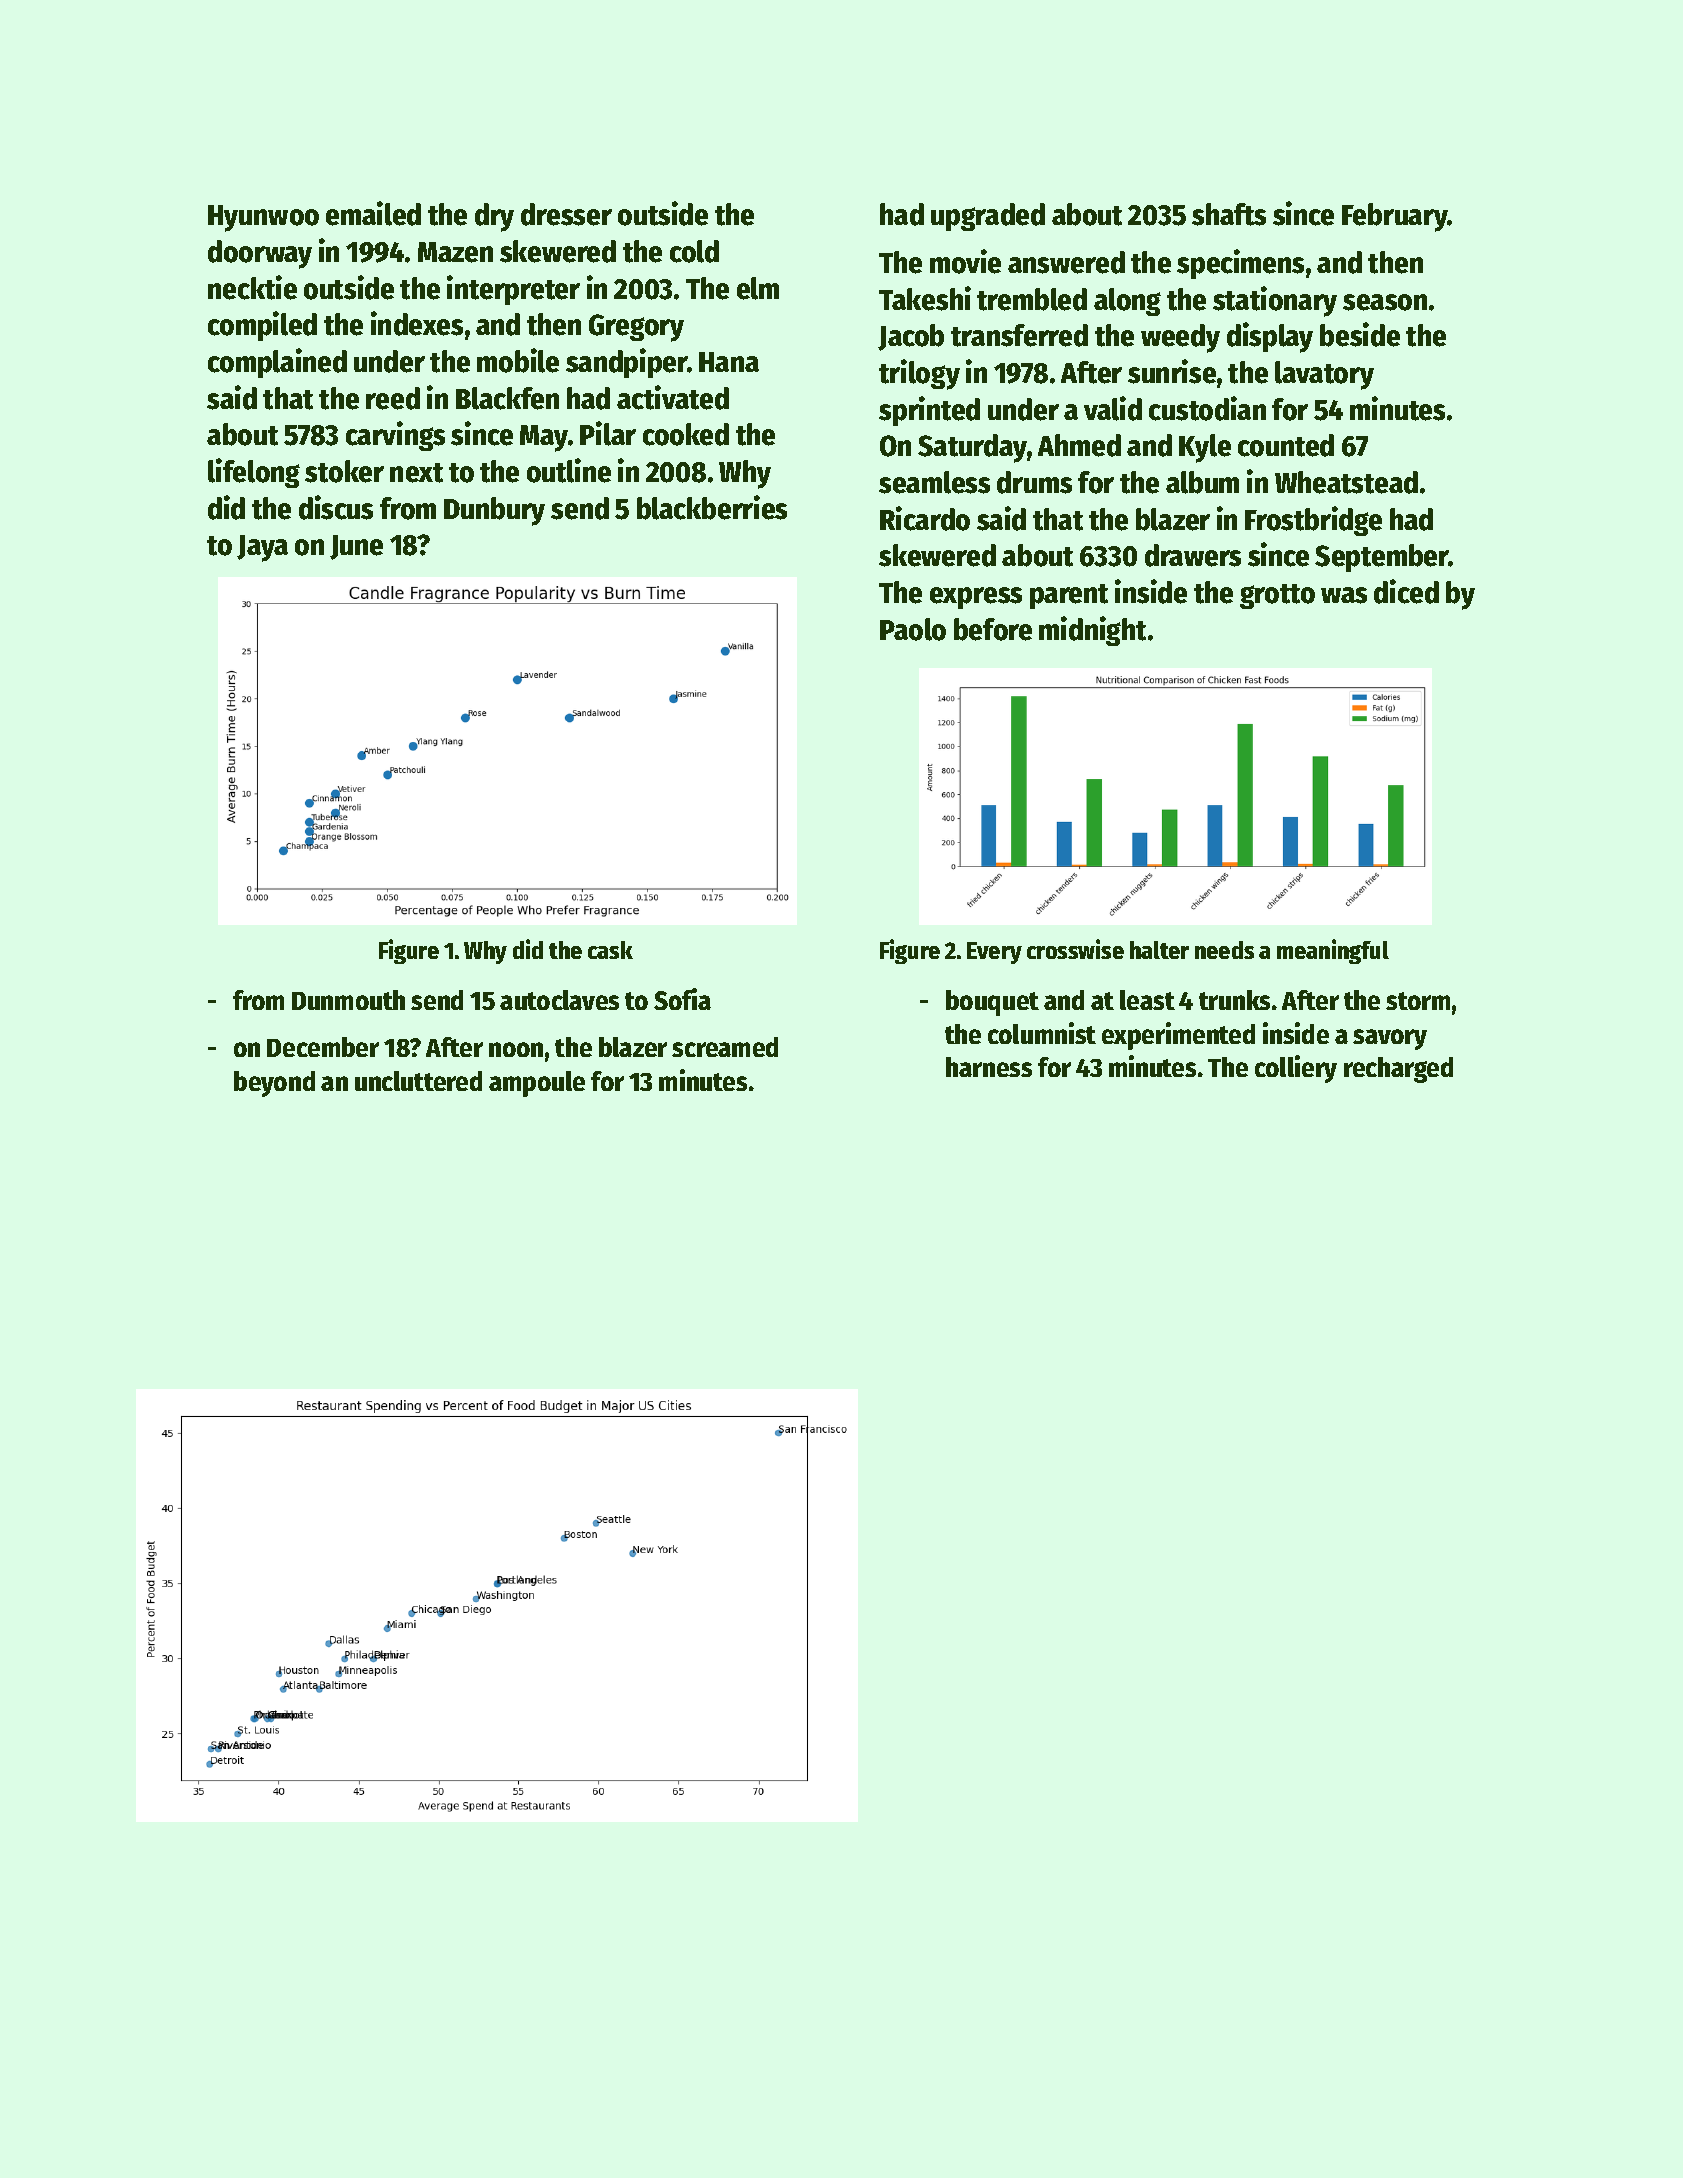 The width and height of the image is (1683, 2178). I want to click on cooked, so click(686, 434).
